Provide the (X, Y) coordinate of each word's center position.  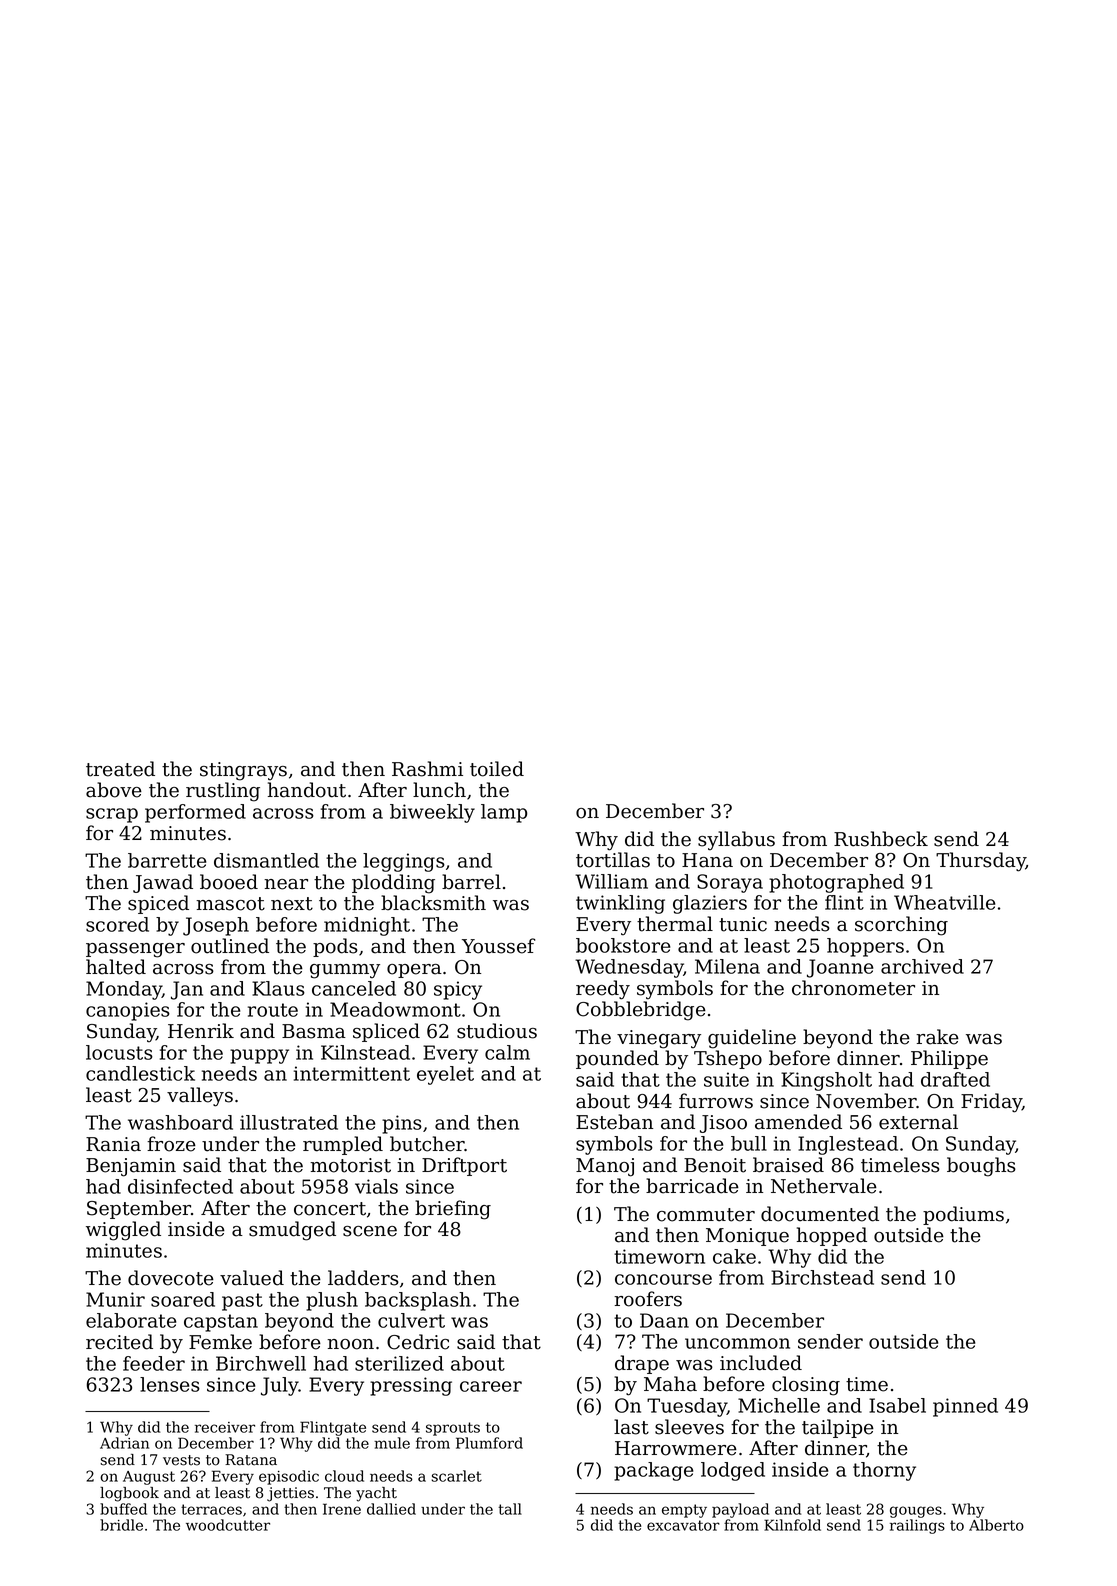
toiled (497, 769)
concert (330, 1209)
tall (510, 1509)
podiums (963, 1215)
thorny (884, 1471)
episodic (289, 1477)
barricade (692, 1186)
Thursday (981, 862)
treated (120, 769)
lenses (170, 1384)
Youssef (498, 946)
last (631, 1427)
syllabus (736, 841)
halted (116, 967)
